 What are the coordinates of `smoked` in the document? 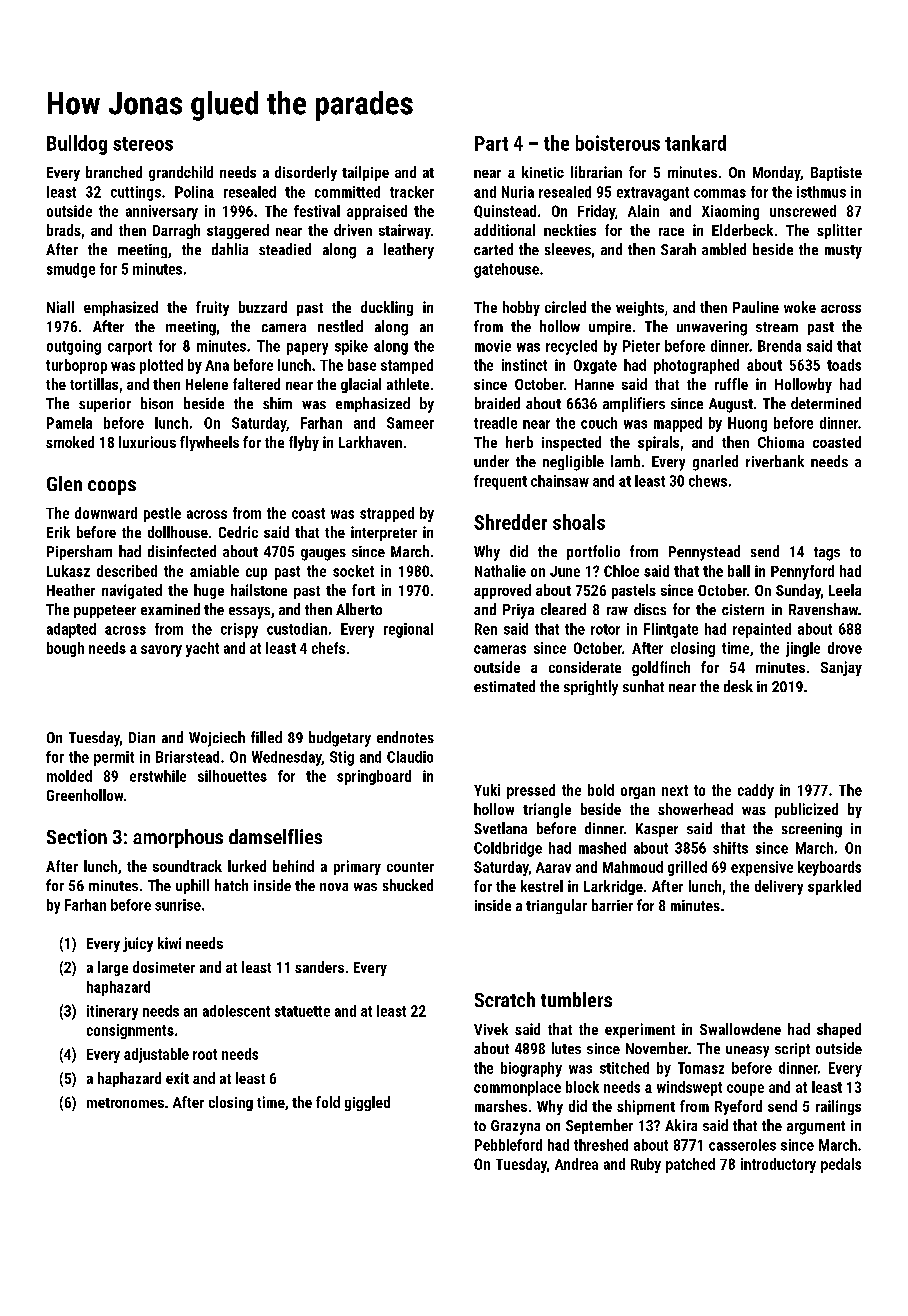 It's located at (70, 442).
